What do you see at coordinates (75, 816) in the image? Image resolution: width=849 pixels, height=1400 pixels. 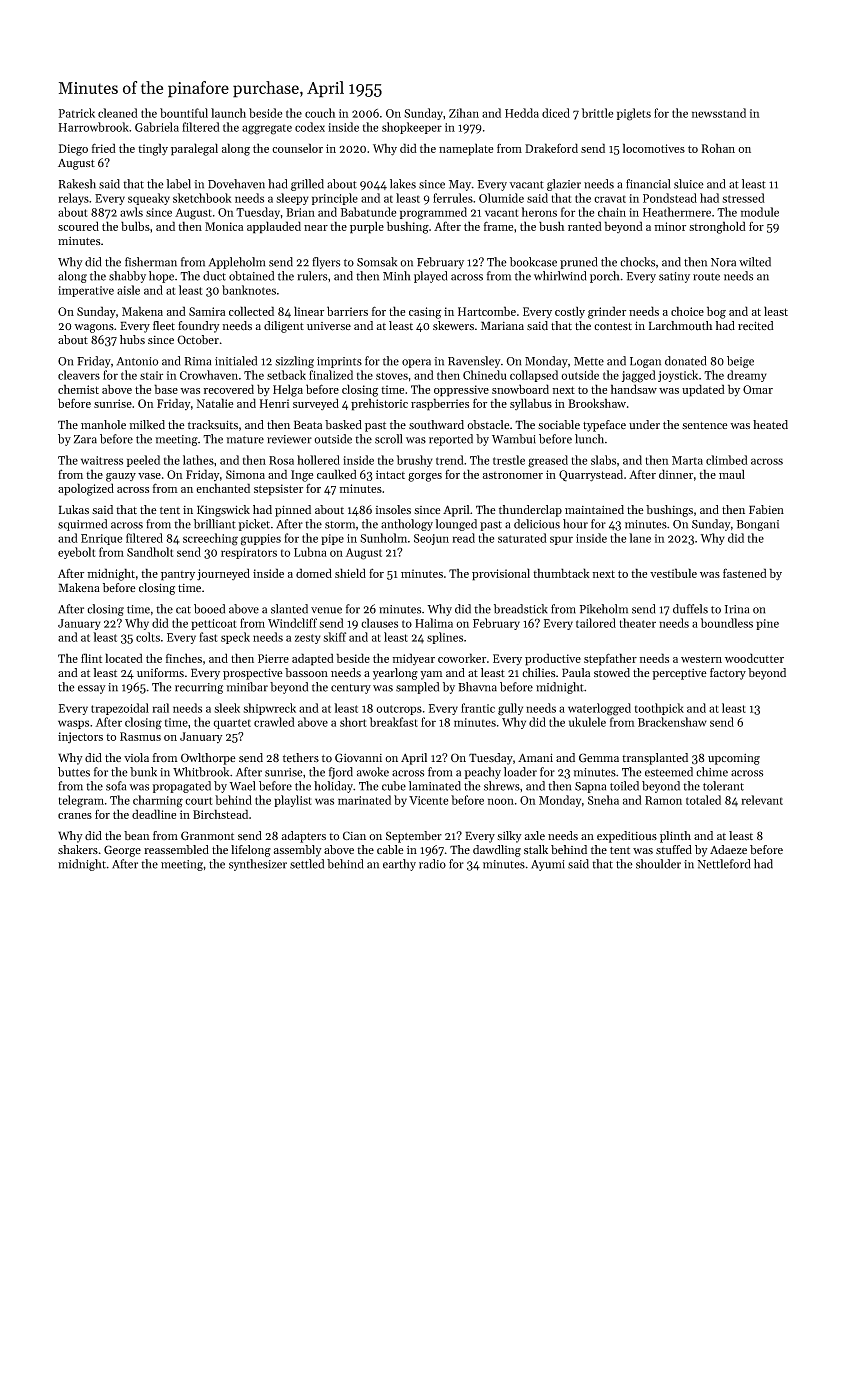 I see `cranes` at bounding box center [75, 816].
